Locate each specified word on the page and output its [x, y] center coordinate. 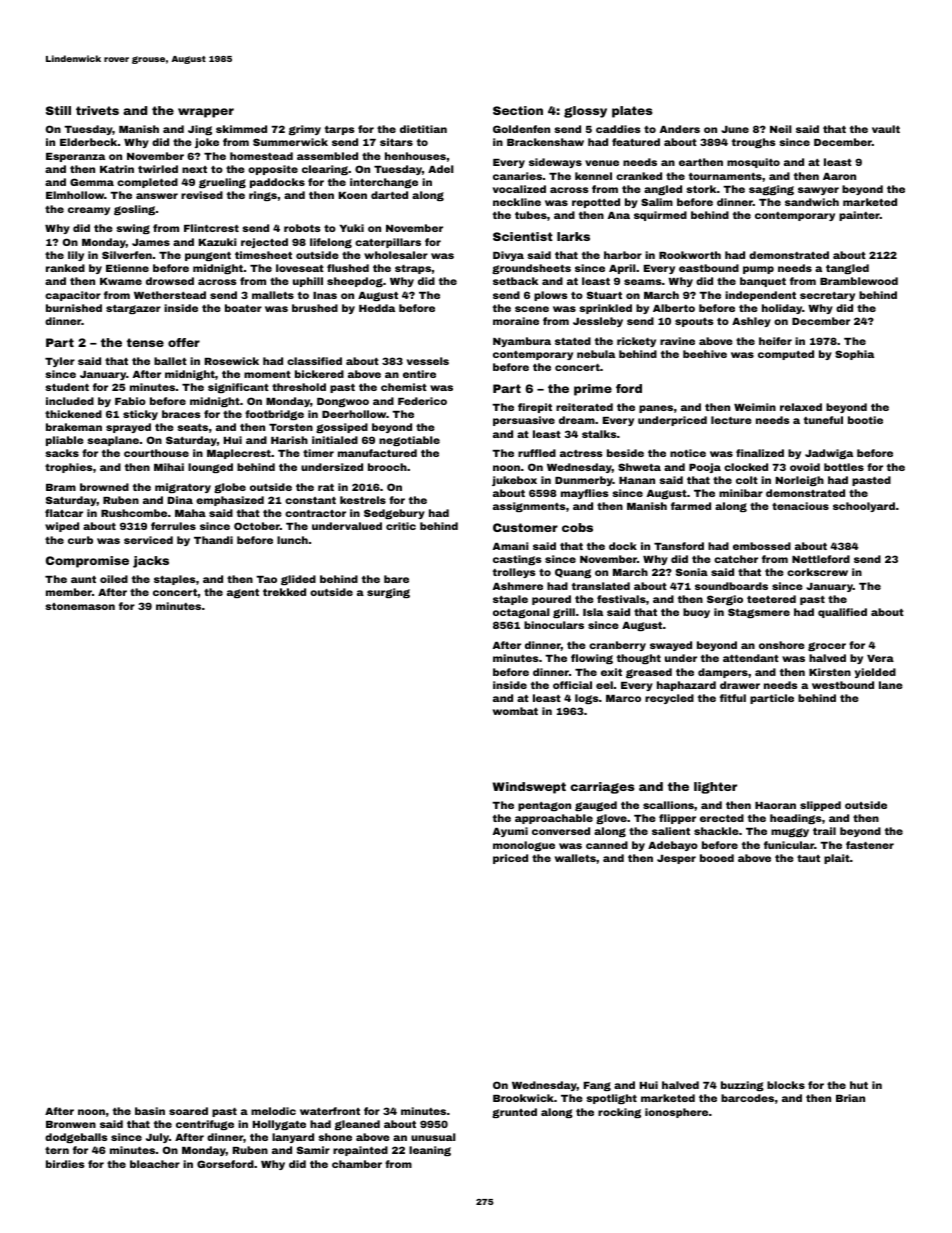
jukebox [514, 481]
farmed [691, 506]
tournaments [725, 176]
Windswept [529, 788]
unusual [433, 1137]
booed [717, 858]
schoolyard [864, 507]
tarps [339, 130]
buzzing [742, 1086]
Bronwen [71, 1124]
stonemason [80, 606]
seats [192, 427]
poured [551, 600]
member [69, 592]
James [151, 242]
